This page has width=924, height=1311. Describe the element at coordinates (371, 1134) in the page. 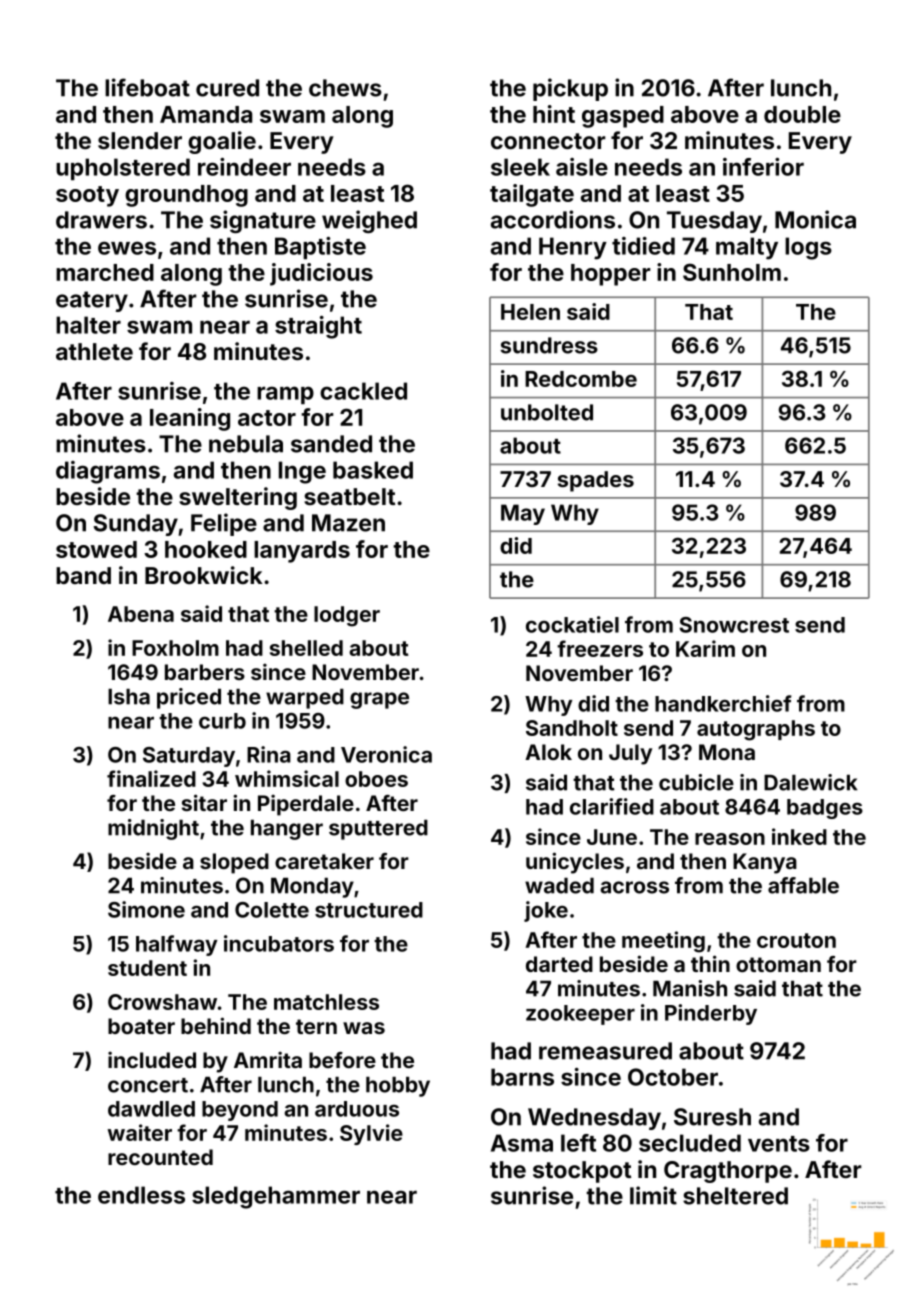

I see `Sylvie` at that location.
